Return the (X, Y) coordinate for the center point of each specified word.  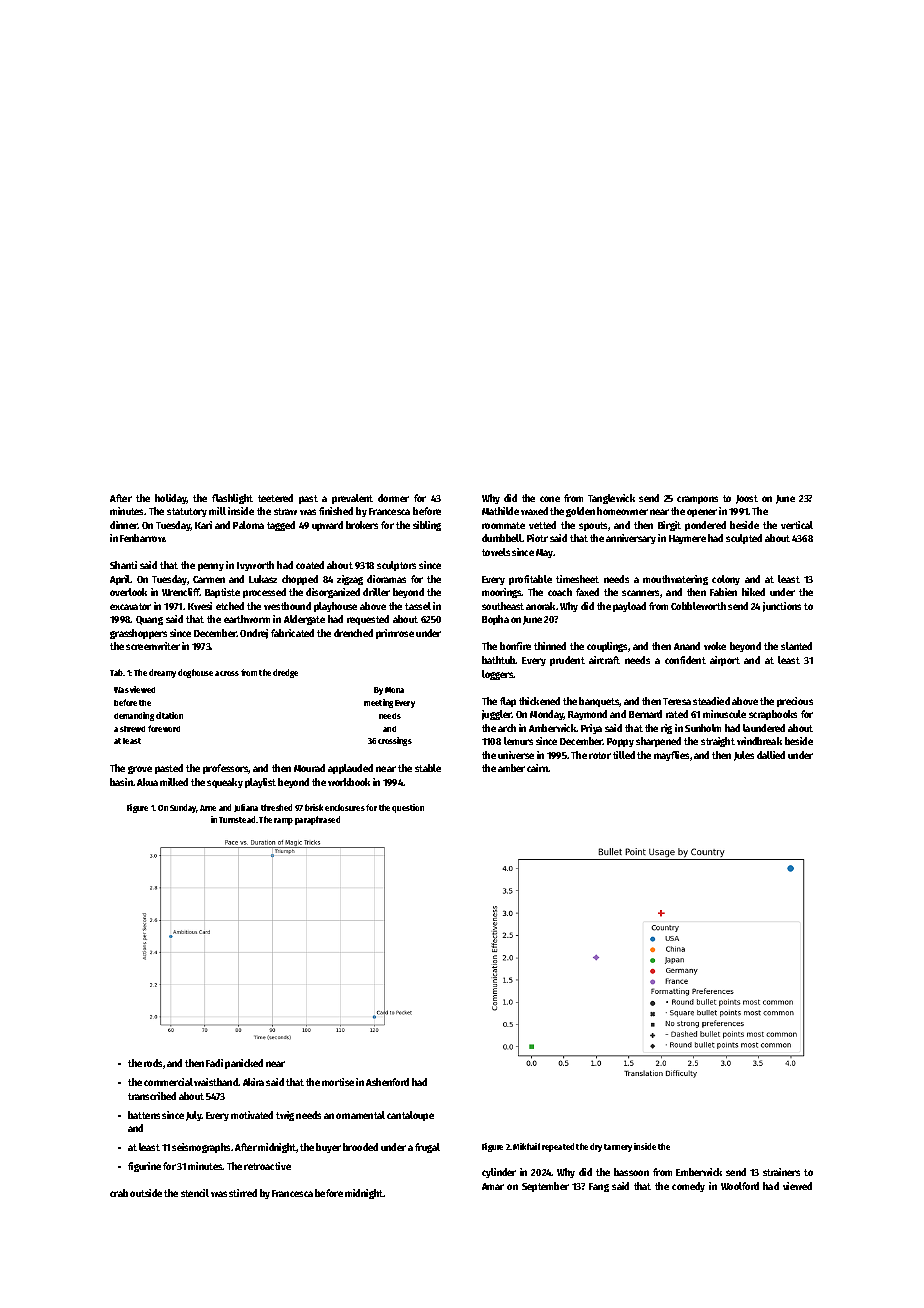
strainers (781, 1172)
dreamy (162, 673)
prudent (567, 661)
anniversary (631, 539)
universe (516, 755)
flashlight (232, 499)
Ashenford (387, 1082)
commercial (168, 1082)
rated (677, 714)
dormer (393, 498)
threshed (276, 807)
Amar (493, 1186)
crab (119, 1193)
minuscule (724, 714)
